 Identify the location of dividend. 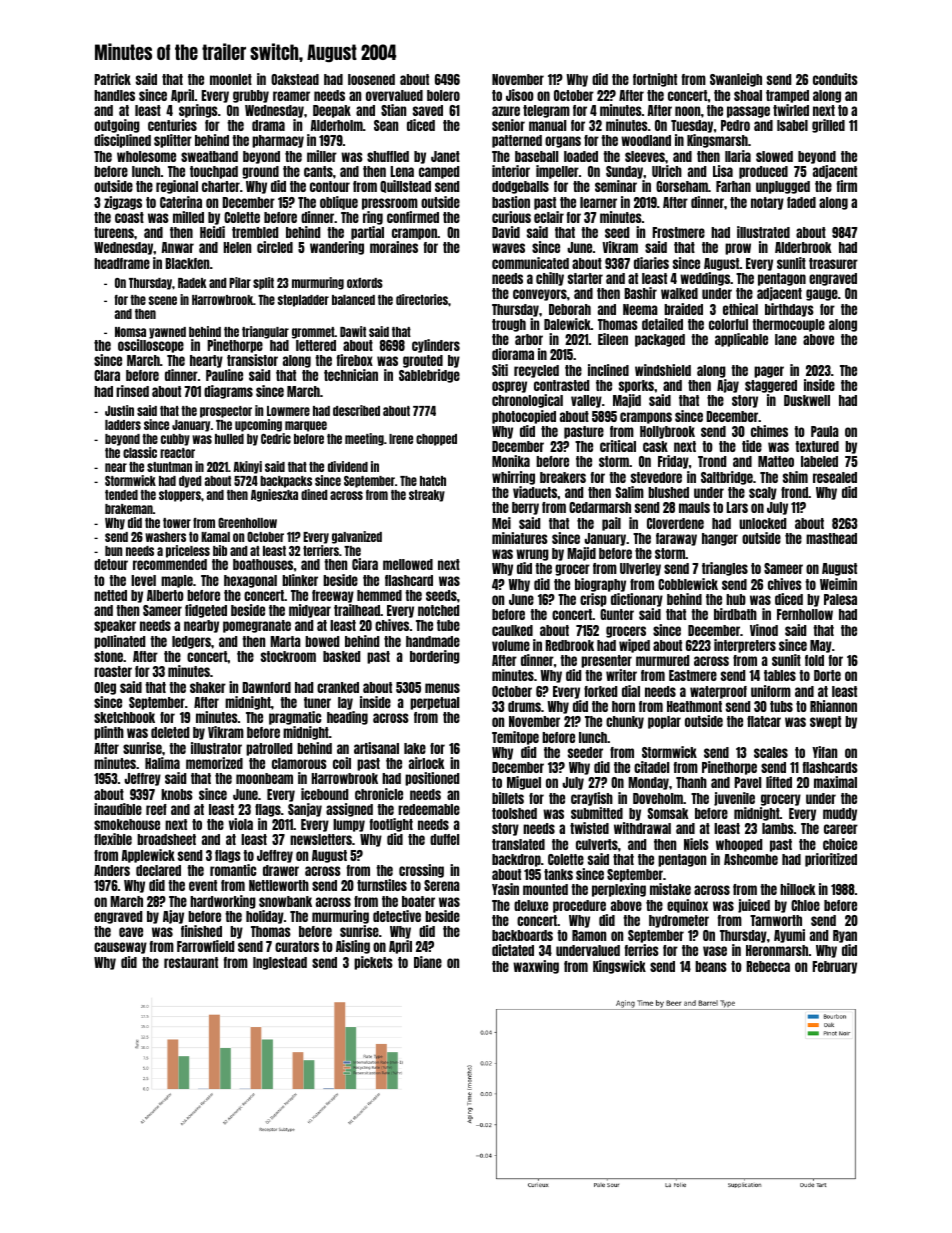
(348, 466).
